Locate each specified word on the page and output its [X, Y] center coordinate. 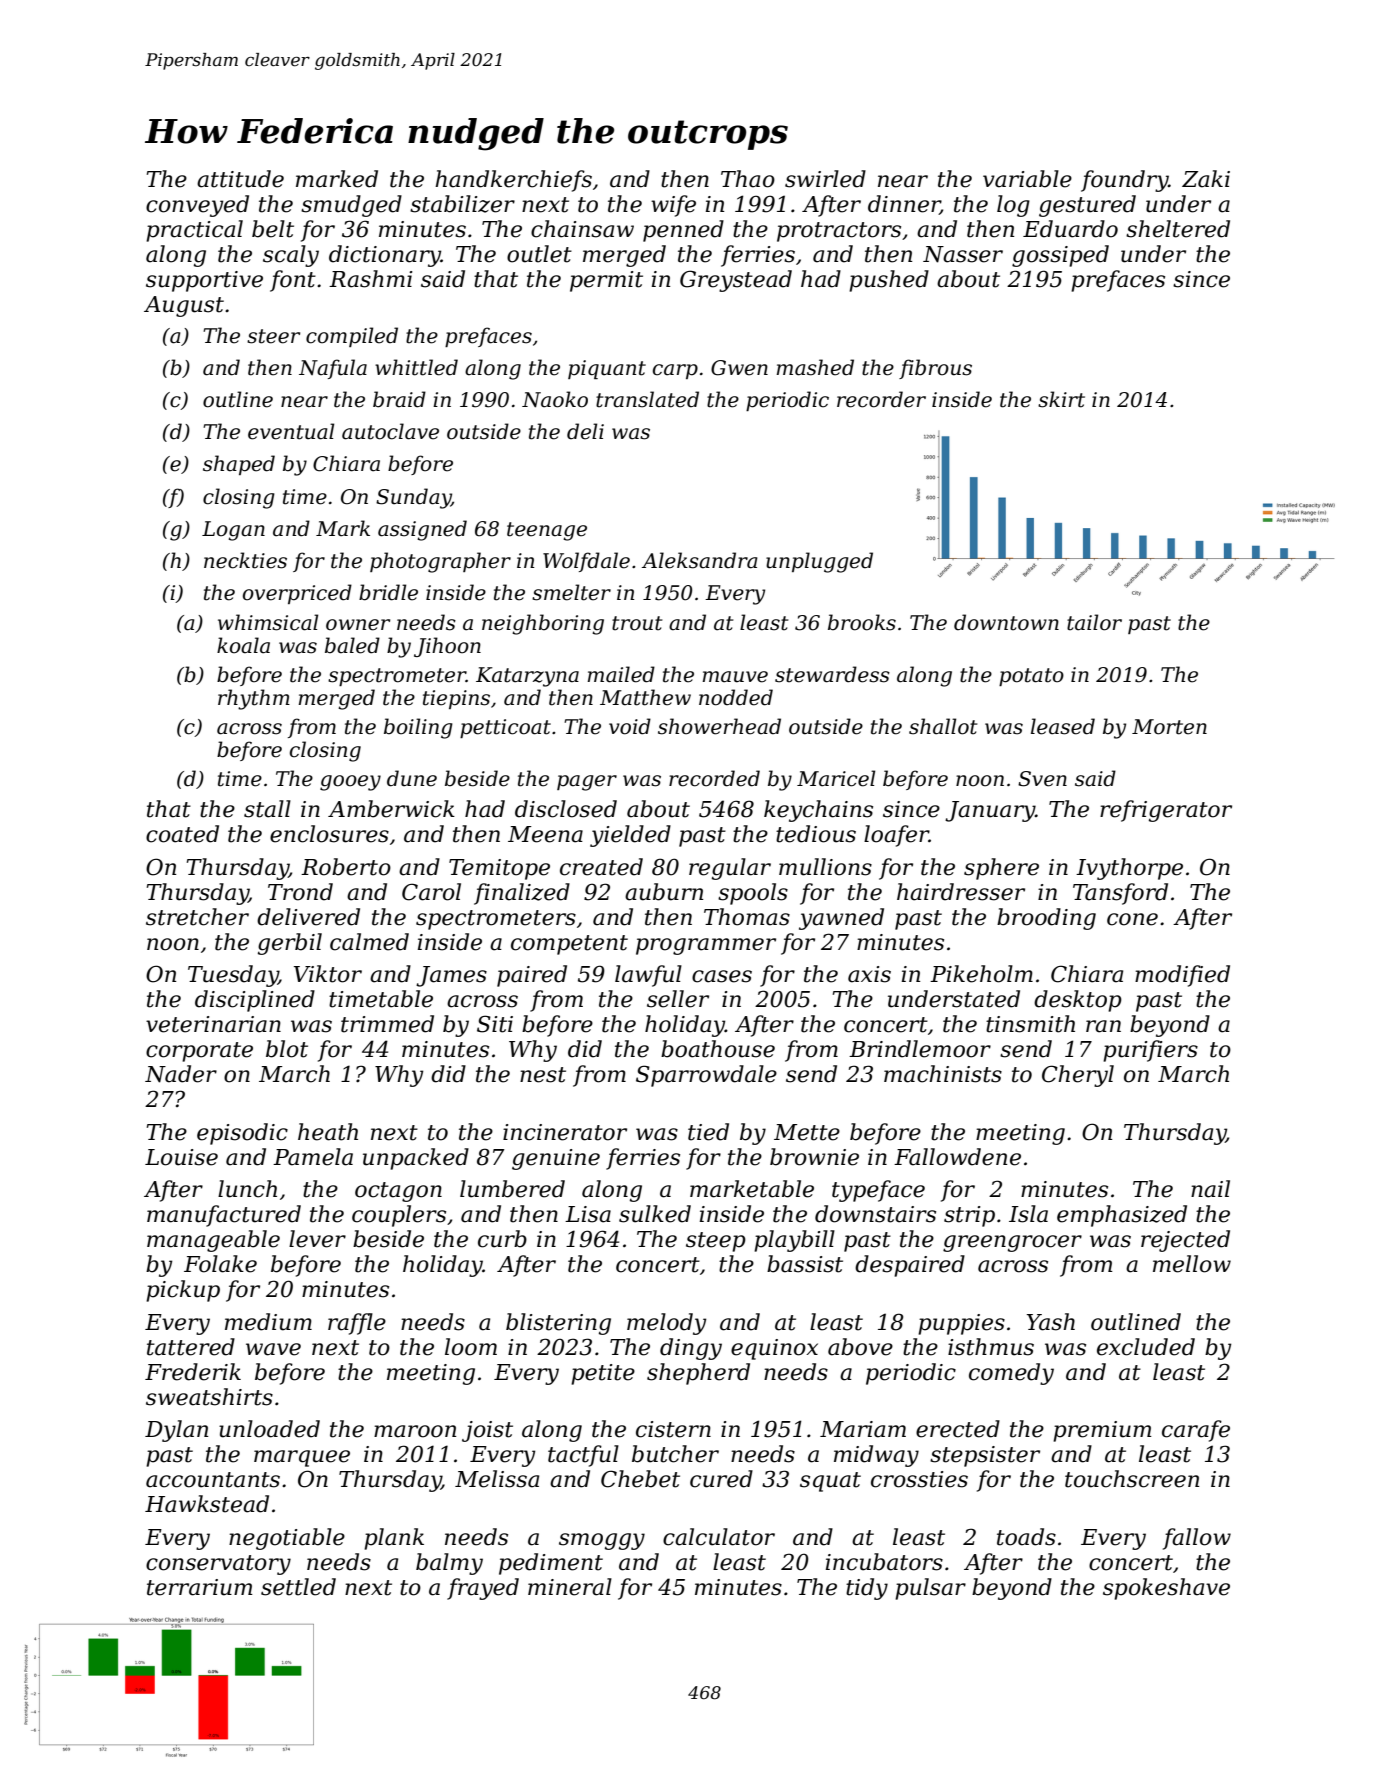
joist [487, 1431]
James [451, 976]
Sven [1042, 779]
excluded [1146, 1347]
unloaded [269, 1429]
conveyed [197, 206]
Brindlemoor [920, 1049]
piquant [607, 369]
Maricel [836, 778]
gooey [350, 783]
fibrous [935, 369]
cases [722, 976]
